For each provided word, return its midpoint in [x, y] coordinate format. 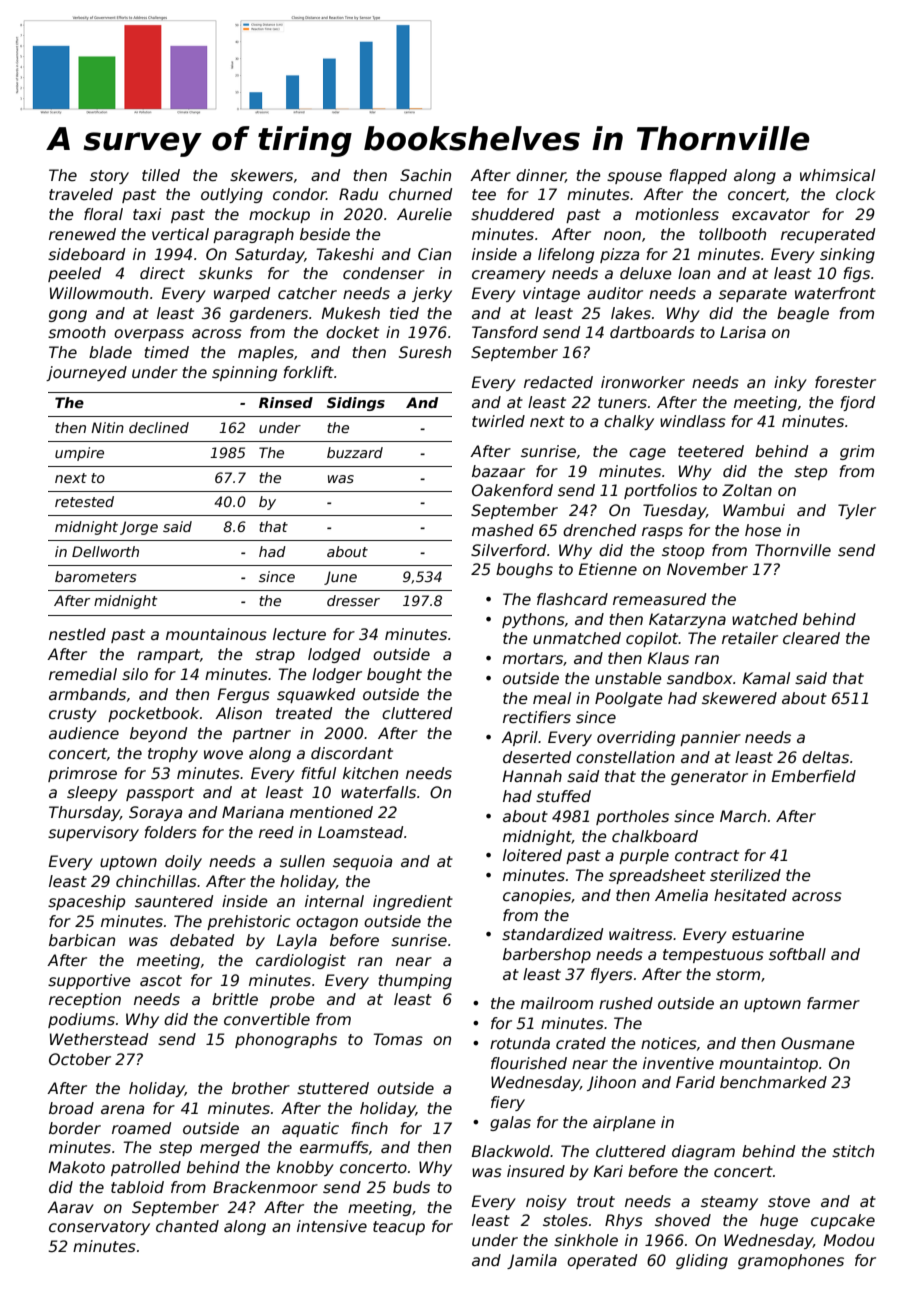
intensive [332, 1226]
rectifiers [537, 717]
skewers [261, 175]
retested [84, 501]
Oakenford [512, 490]
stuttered [333, 1088]
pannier [710, 738]
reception [85, 1000]
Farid [695, 1082]
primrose [82, 774]
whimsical [837, 175]
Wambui [754, 510]
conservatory [99, 1228]
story [109, 177]
